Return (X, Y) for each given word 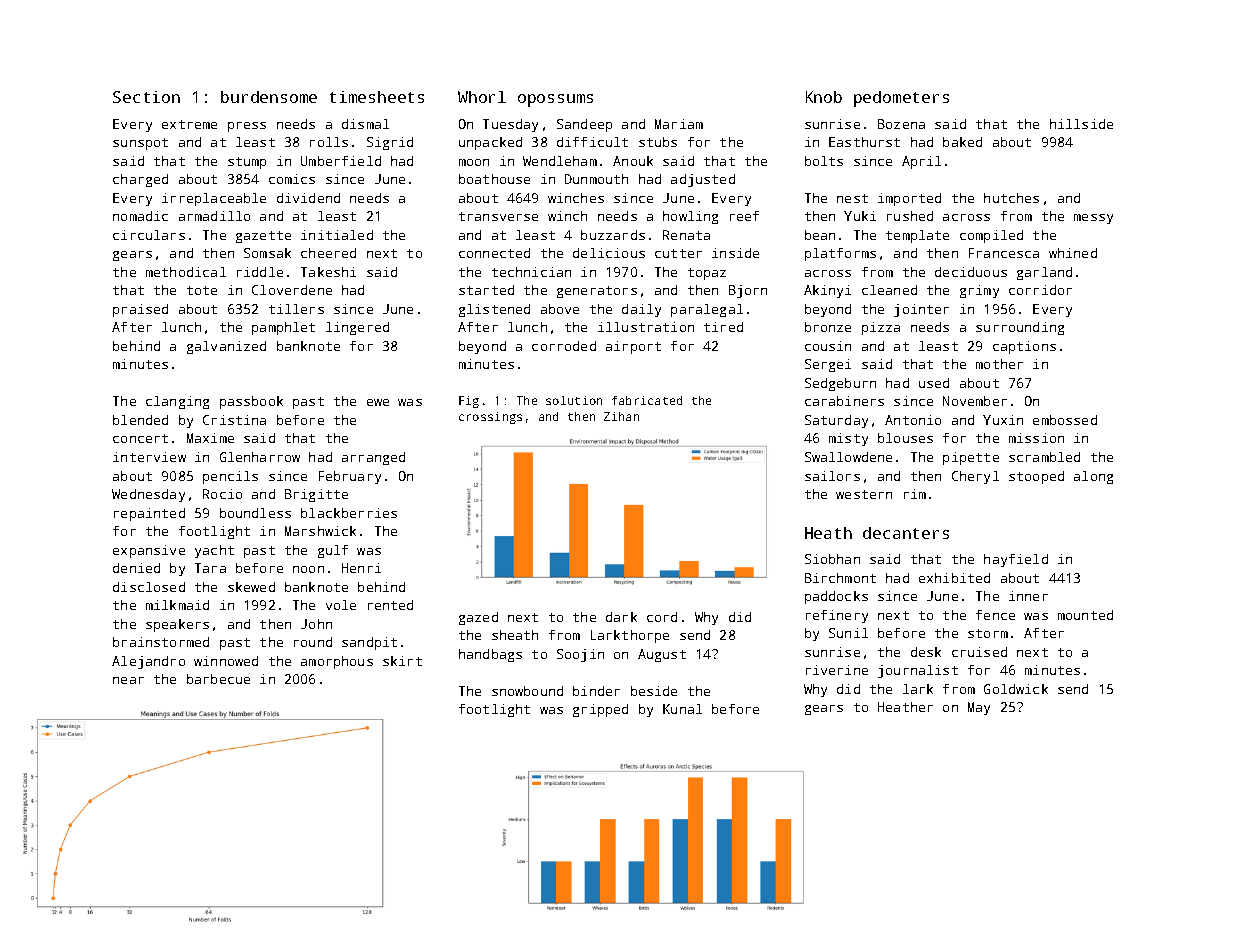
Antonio (913, 420)
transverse (498, 216)
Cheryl (975, 477)
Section (146, 97)
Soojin (580, 655)
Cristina (234, 420)
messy (1093, 219)
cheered (328, 253)
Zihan (621, 416)
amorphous (337, 662)
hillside (1081, 124)
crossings (490, 418)
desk (926, 652)
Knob (824, 97)
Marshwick (320, 531)
